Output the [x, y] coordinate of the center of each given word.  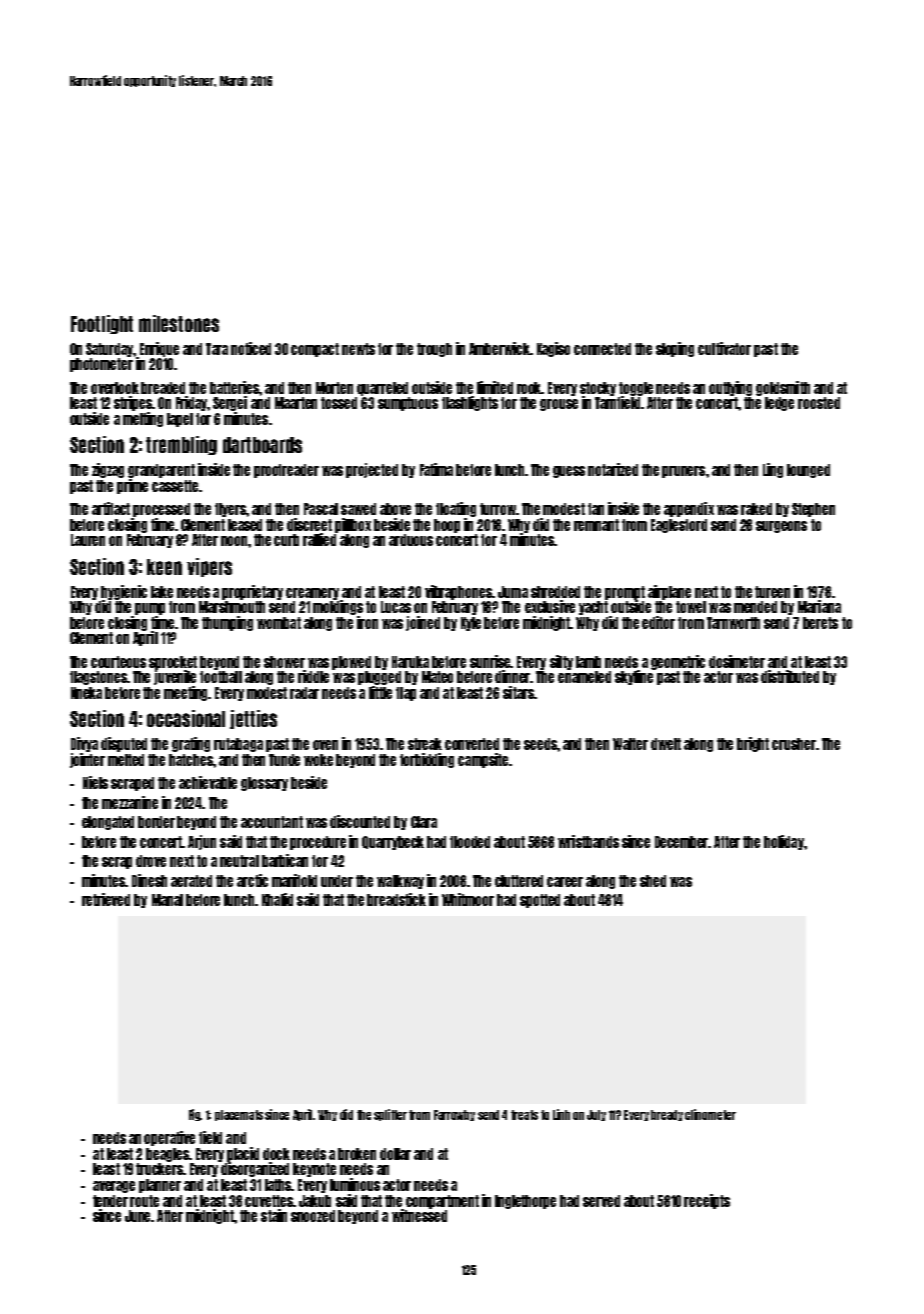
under [337, 881]
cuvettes [269, 1201]
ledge [779, 404]
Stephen [813, 510]
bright [753, 744]
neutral [239, 861]
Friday [192, 403]
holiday [784, 842]
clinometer [710, 1114]
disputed [124, 744]
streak [425, 744]
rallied [319, 539]
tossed [339, 403]
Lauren [88, 540]
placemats [239, 1115]
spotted [540, 901]
